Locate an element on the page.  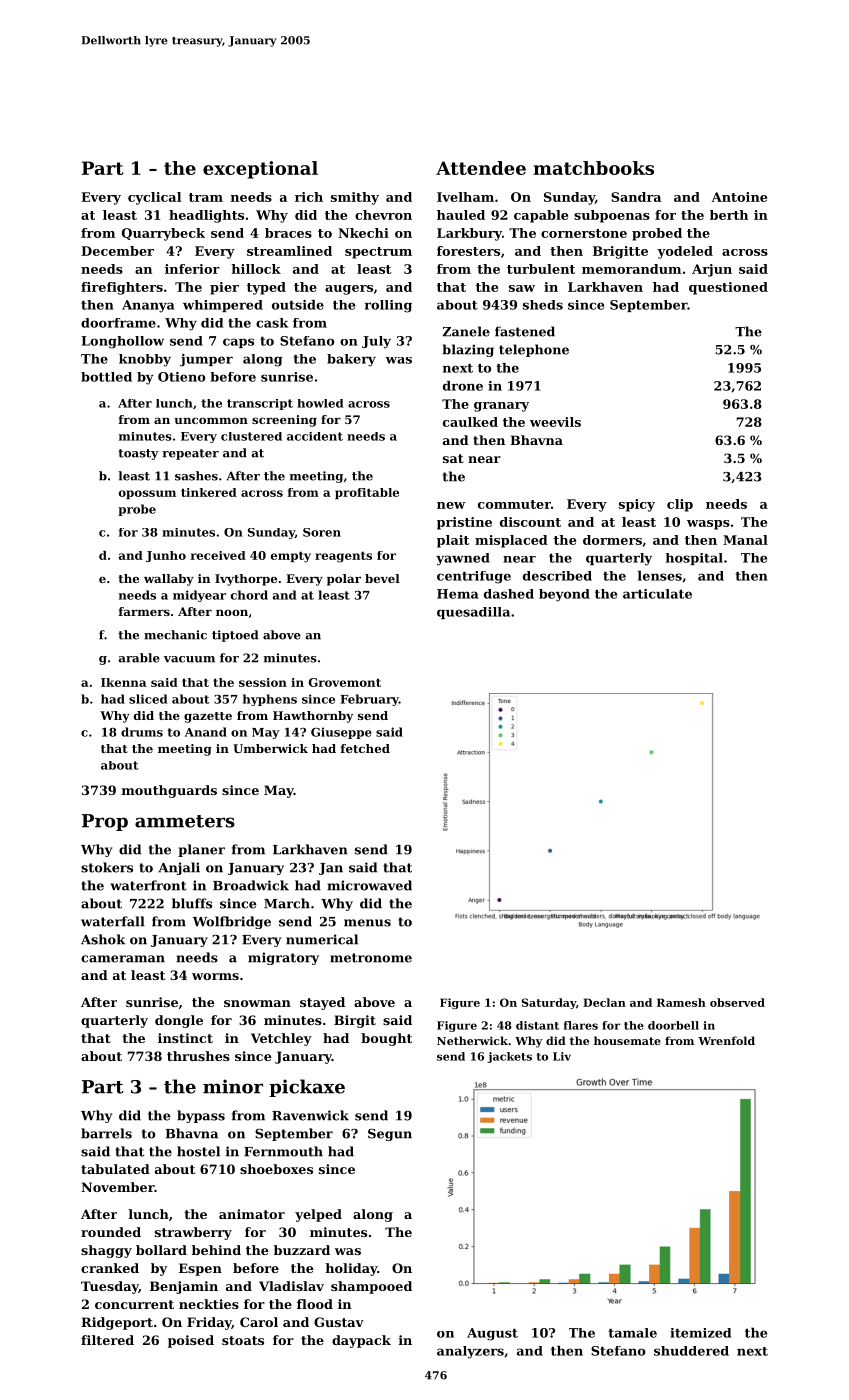
cyclical is located at coordinates (154, 198).
